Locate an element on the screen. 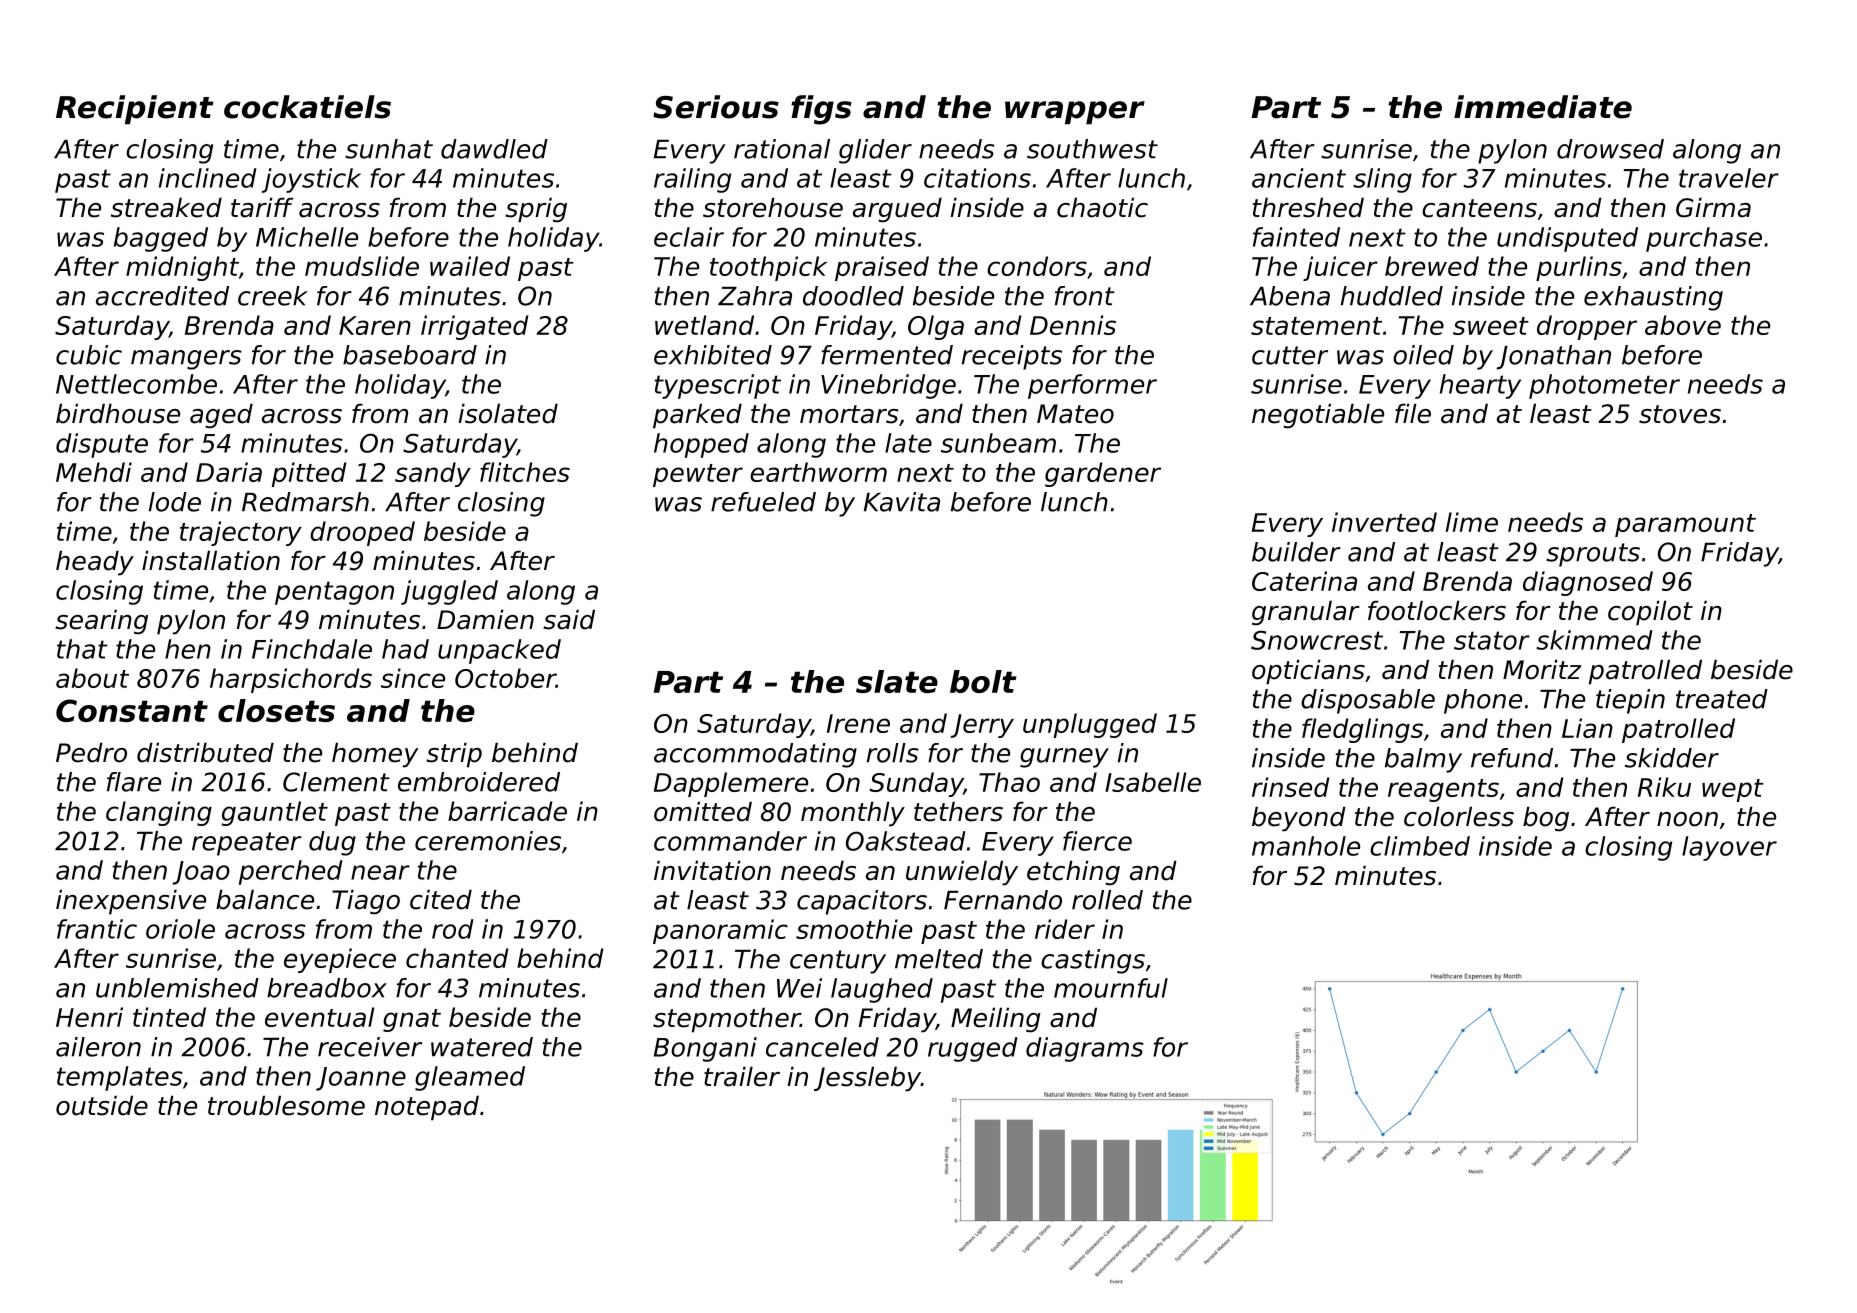 This screenshot has width=1857, height=1313. Constant is located at coordinates (132, 710).
